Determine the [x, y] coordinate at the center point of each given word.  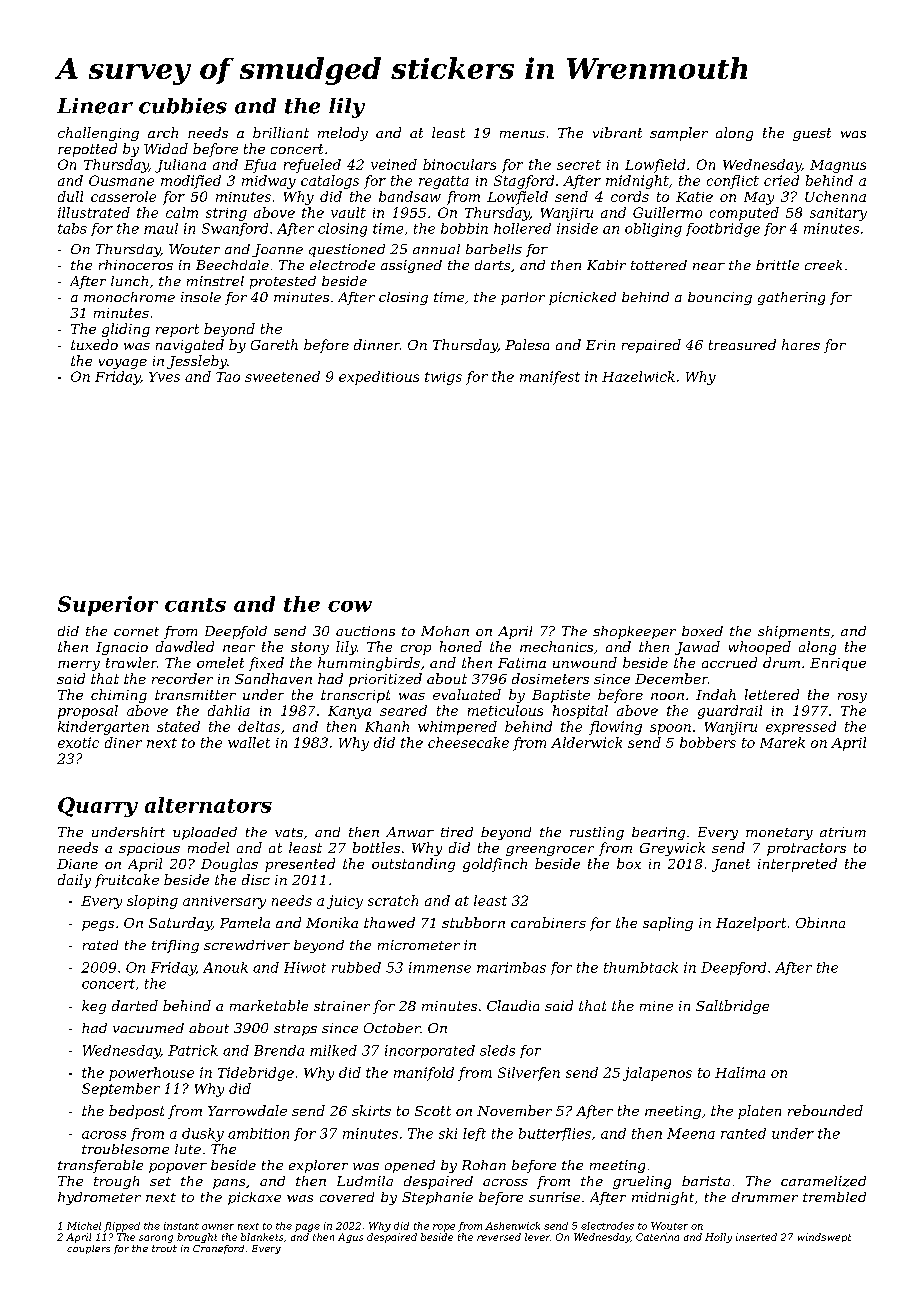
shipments [794, 632]
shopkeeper [634, 632]
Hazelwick [638, 376]
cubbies [183, 106]
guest [812, 134]
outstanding [413, 865]
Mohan [445, 631]
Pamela [245, 922]
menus [522, 134]
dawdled [185, 646]
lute [188, 1149]
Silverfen [529, 1074]
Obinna [820, 922]
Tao [228, 377]
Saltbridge [732, 1007]
